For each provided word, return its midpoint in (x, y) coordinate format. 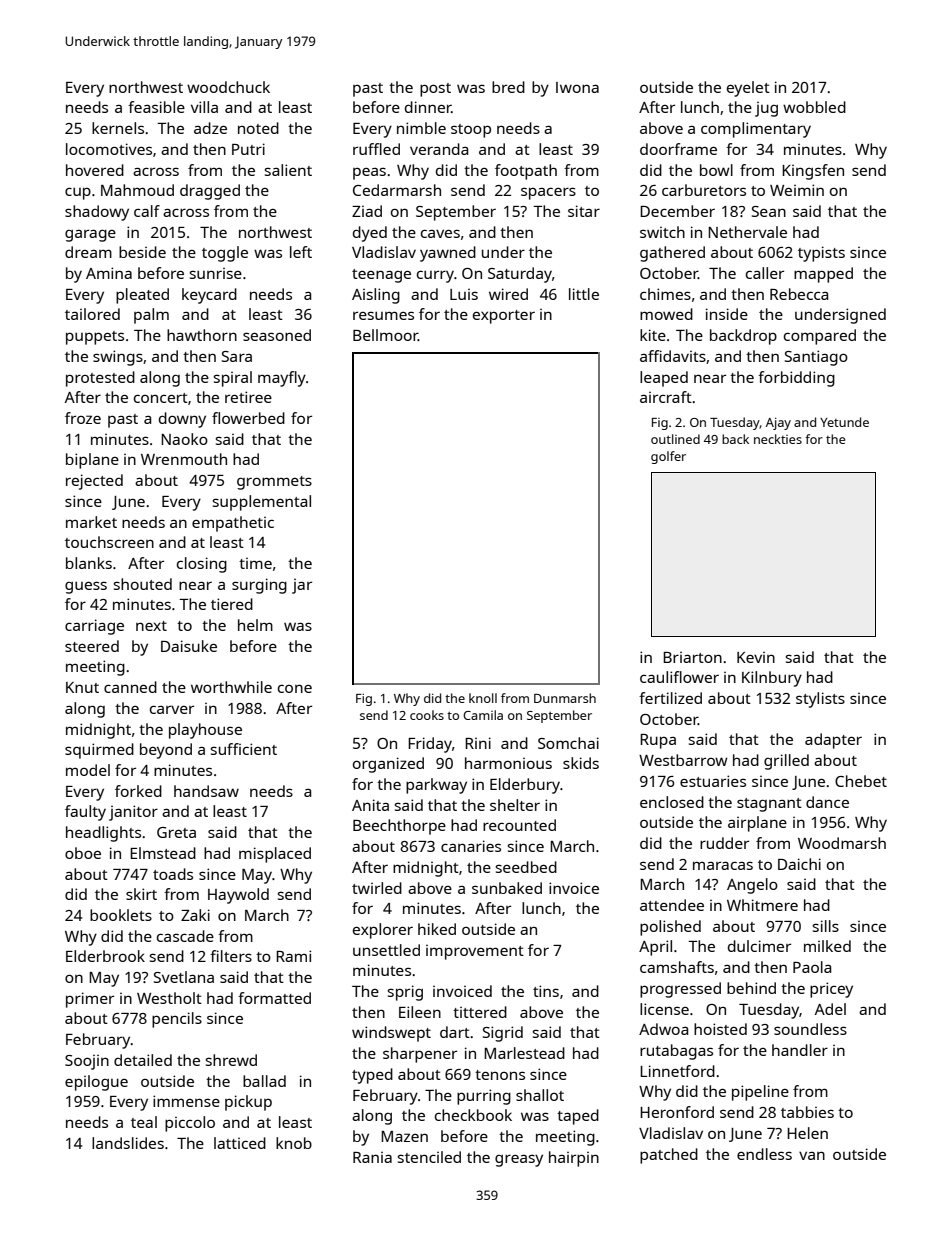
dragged (210, 192)
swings (118, 358)
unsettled (386, 950)
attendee (672, 905)
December (677, 211)
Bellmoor (385, 335)
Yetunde (844, 422)
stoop (471, 131)
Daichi (799, 864)
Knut (82, 687)
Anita (370, 805)
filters (231, 956)
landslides (128, 1143)
